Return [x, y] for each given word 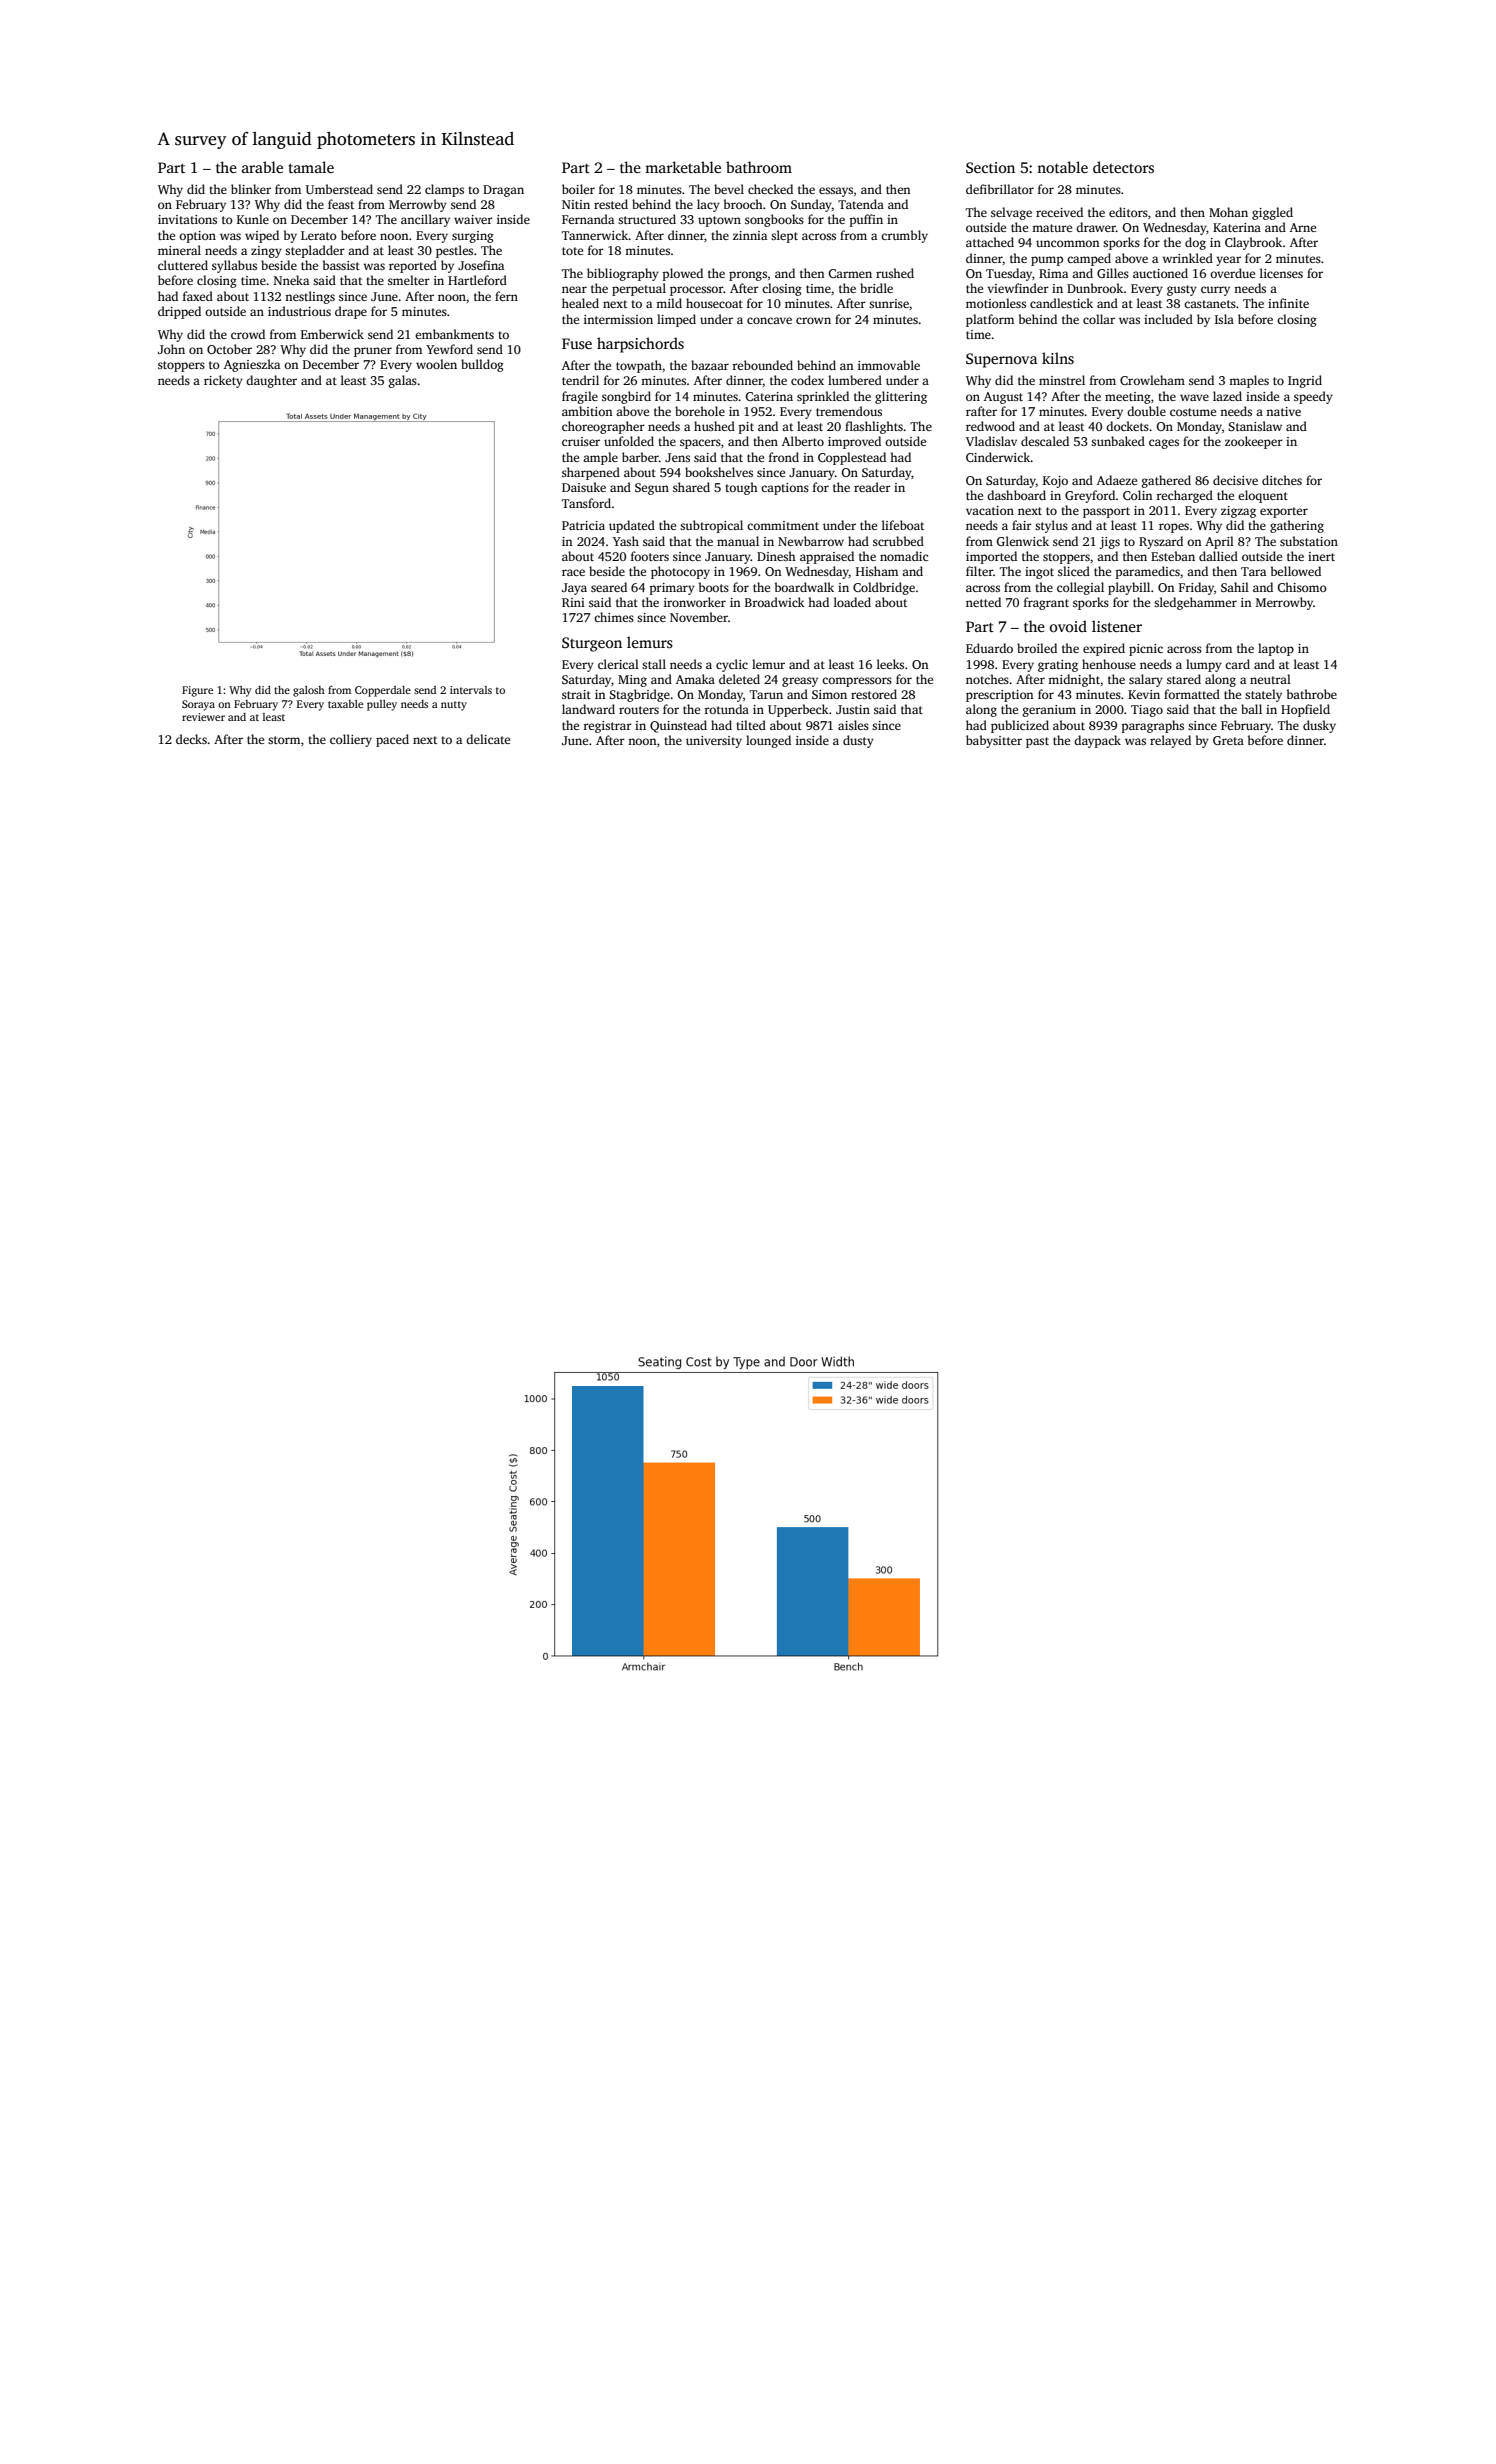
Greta [1228, 740]
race [573, 572]
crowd [248, 334]
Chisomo [1302, 587]
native [1283, 411]
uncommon [1067, 243]
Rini [573, 602]
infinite [1288, 303]
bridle [876, 288]
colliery [351, 740]
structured [647, 219]
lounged [768, 741]
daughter [271, 381]
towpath [639, 366]
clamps [444, 190]
